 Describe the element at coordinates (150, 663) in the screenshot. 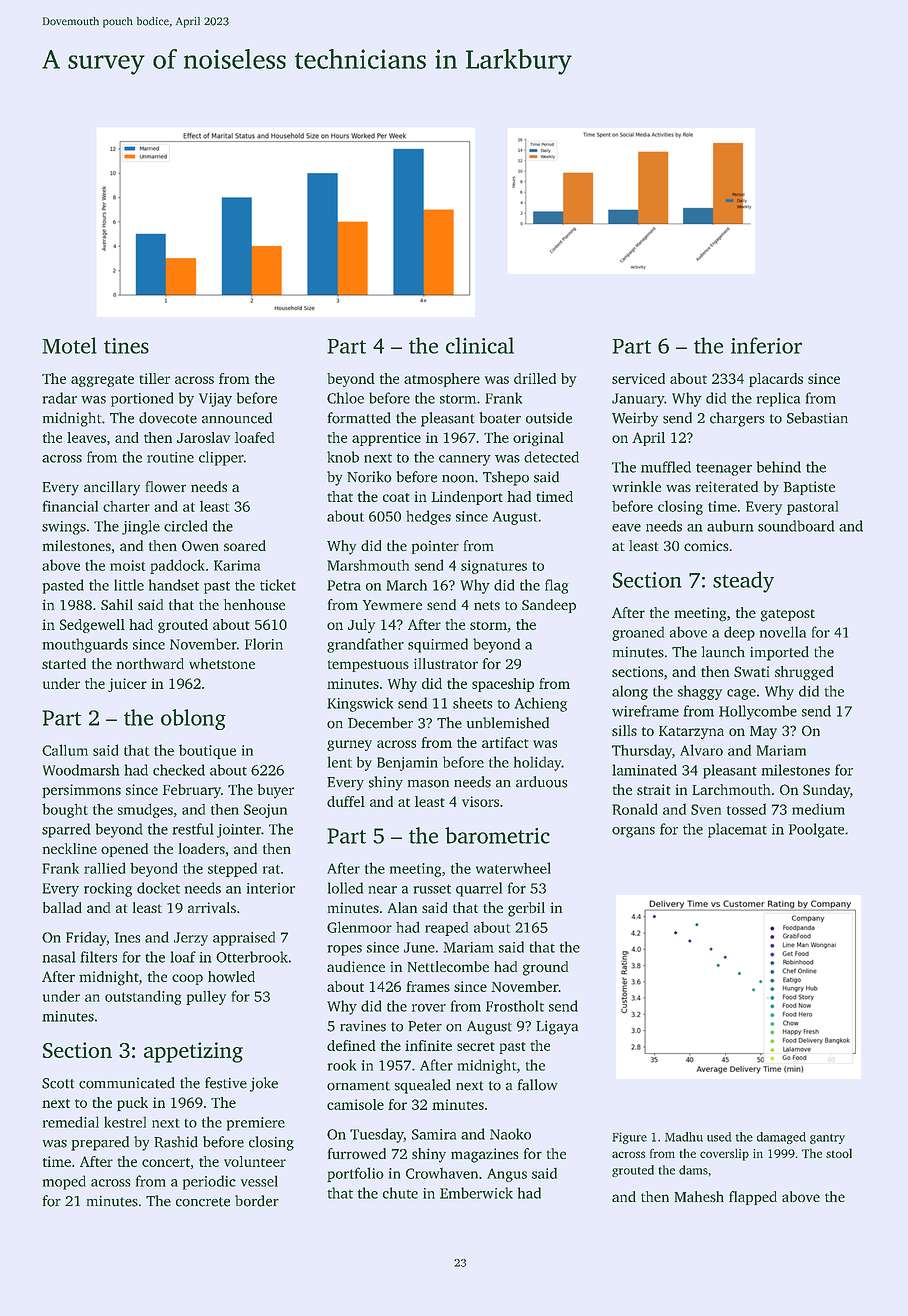

I see `northward` at that location.
